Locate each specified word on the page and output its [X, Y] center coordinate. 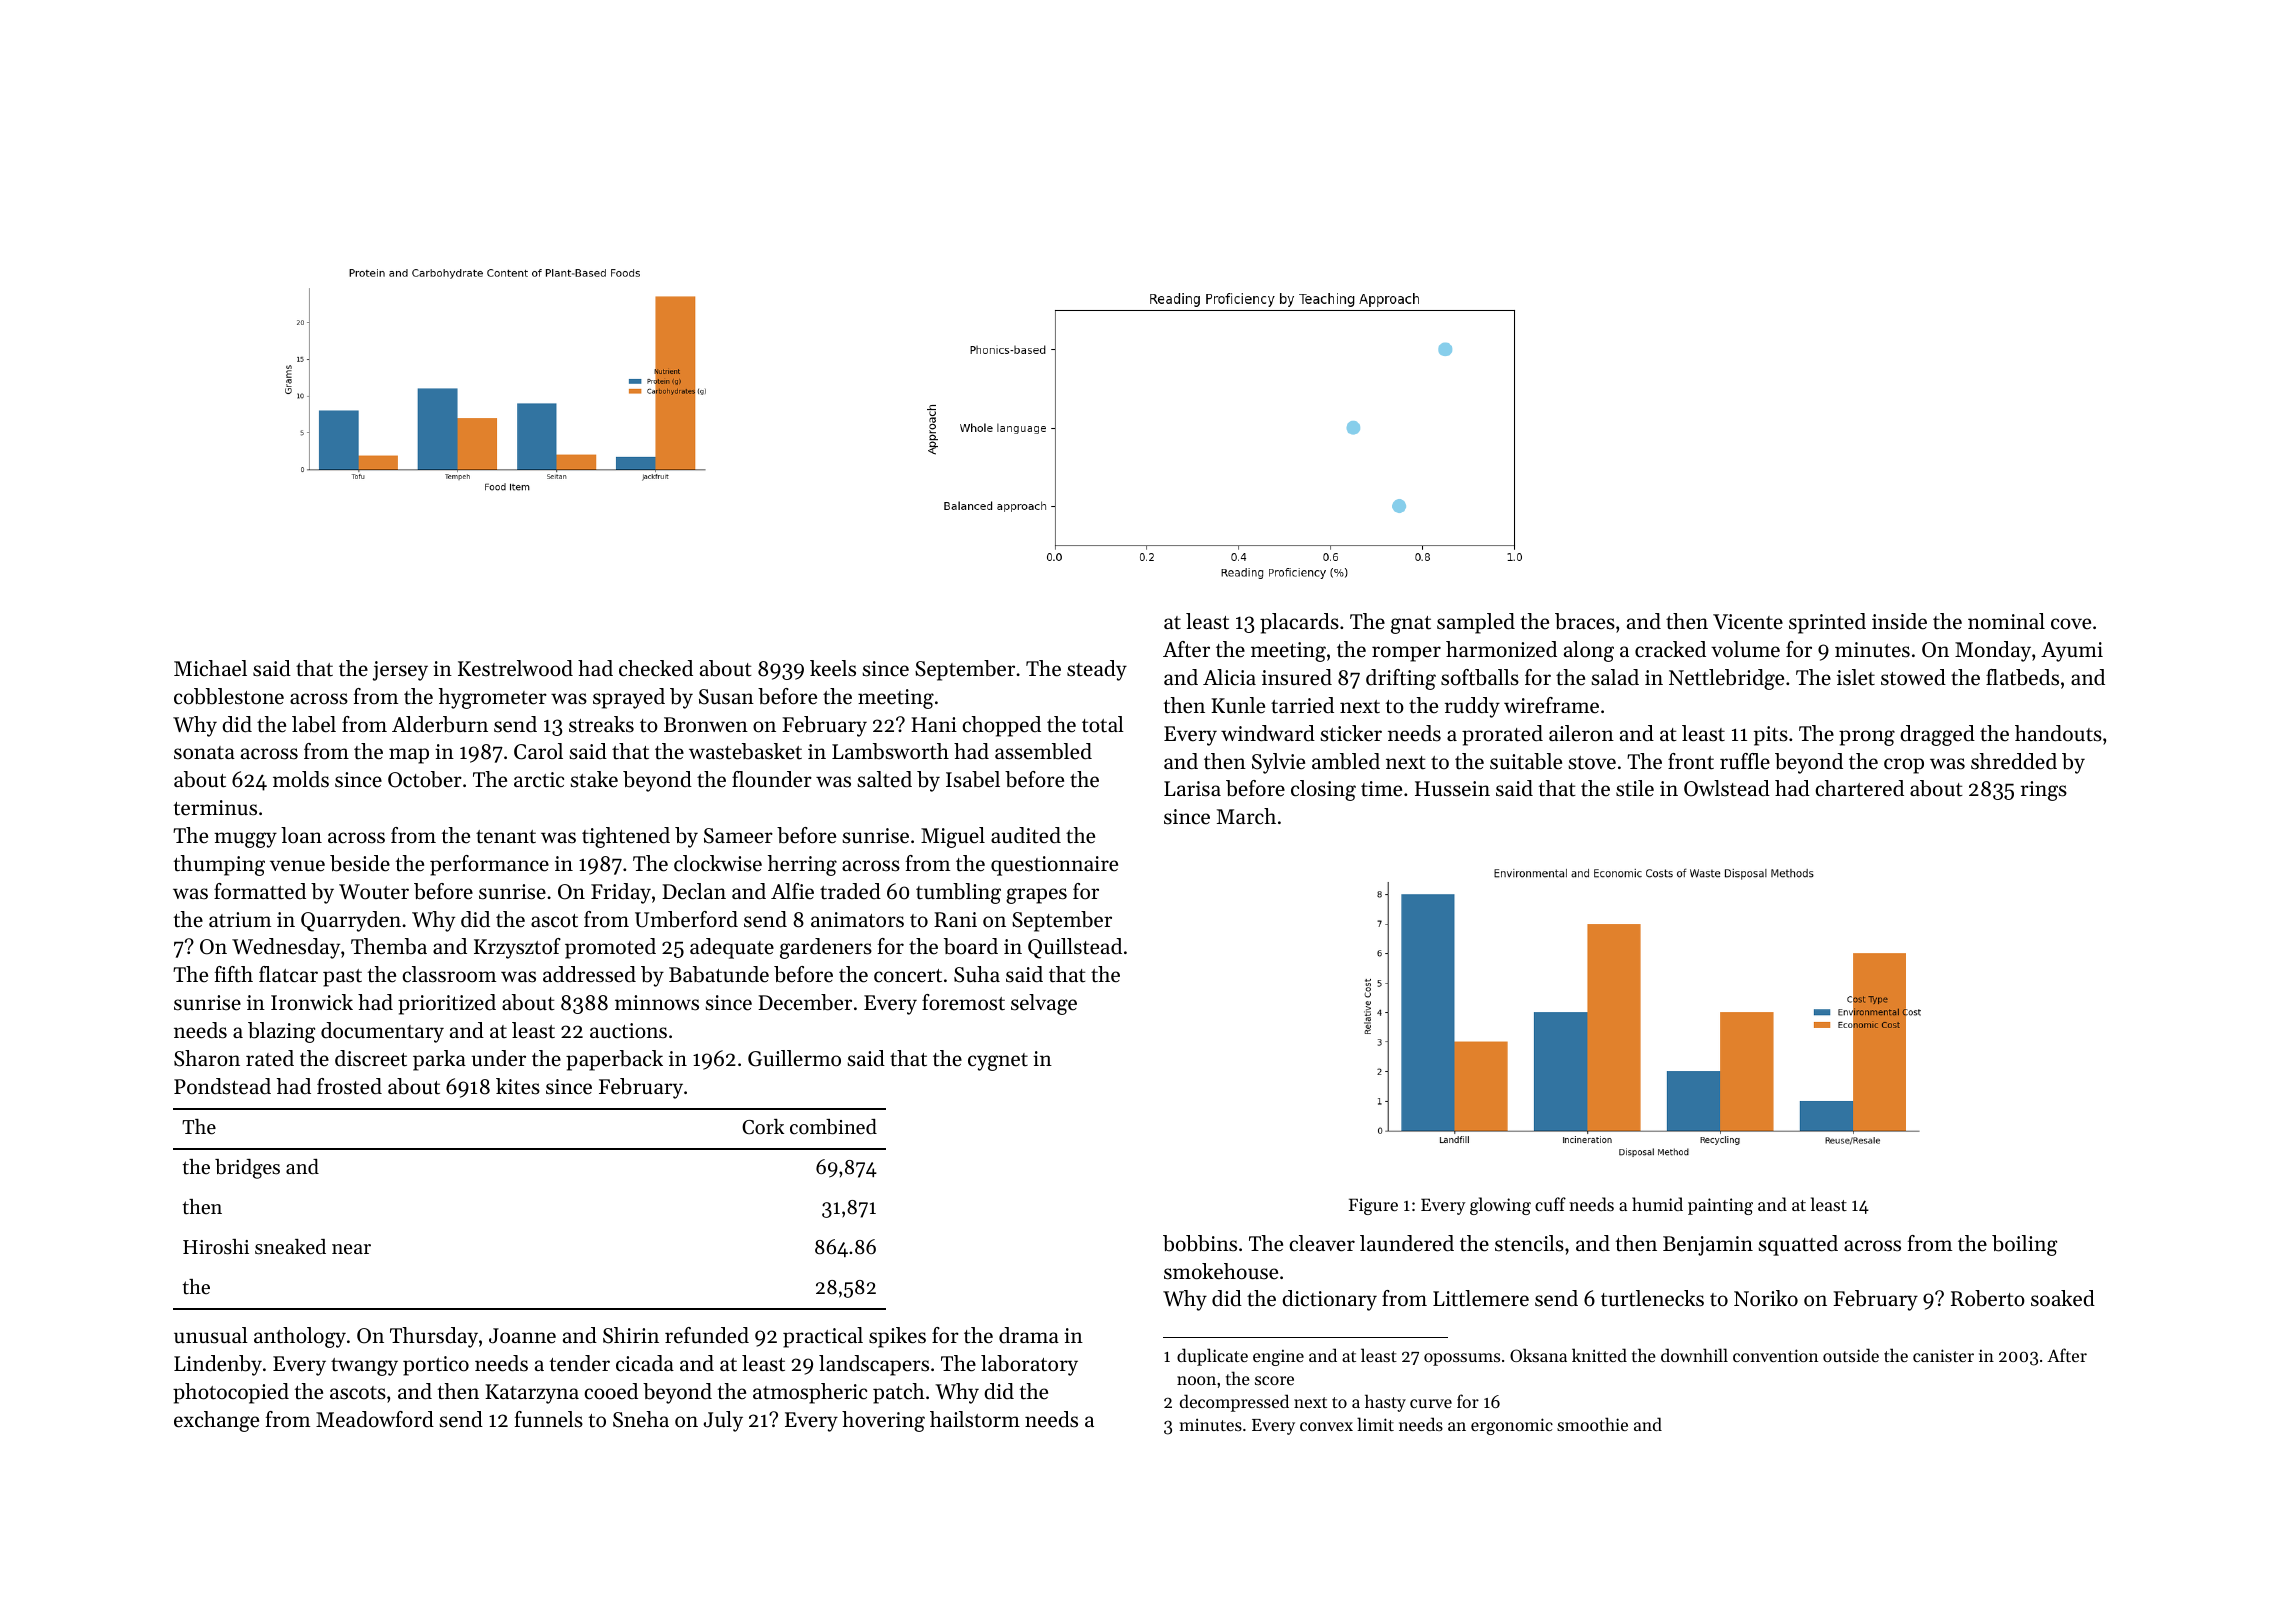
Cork [763, 1127]
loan [301, 835]
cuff [1550, 1204]
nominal [2006, 621]
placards [1299, 623]
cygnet [998, 1062]
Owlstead [1727, 788]
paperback [614, 1060]
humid [1657, 1204]
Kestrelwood [515, 668]
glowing [1500, 1206]
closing [1323, 790]
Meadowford [375, 1419]
